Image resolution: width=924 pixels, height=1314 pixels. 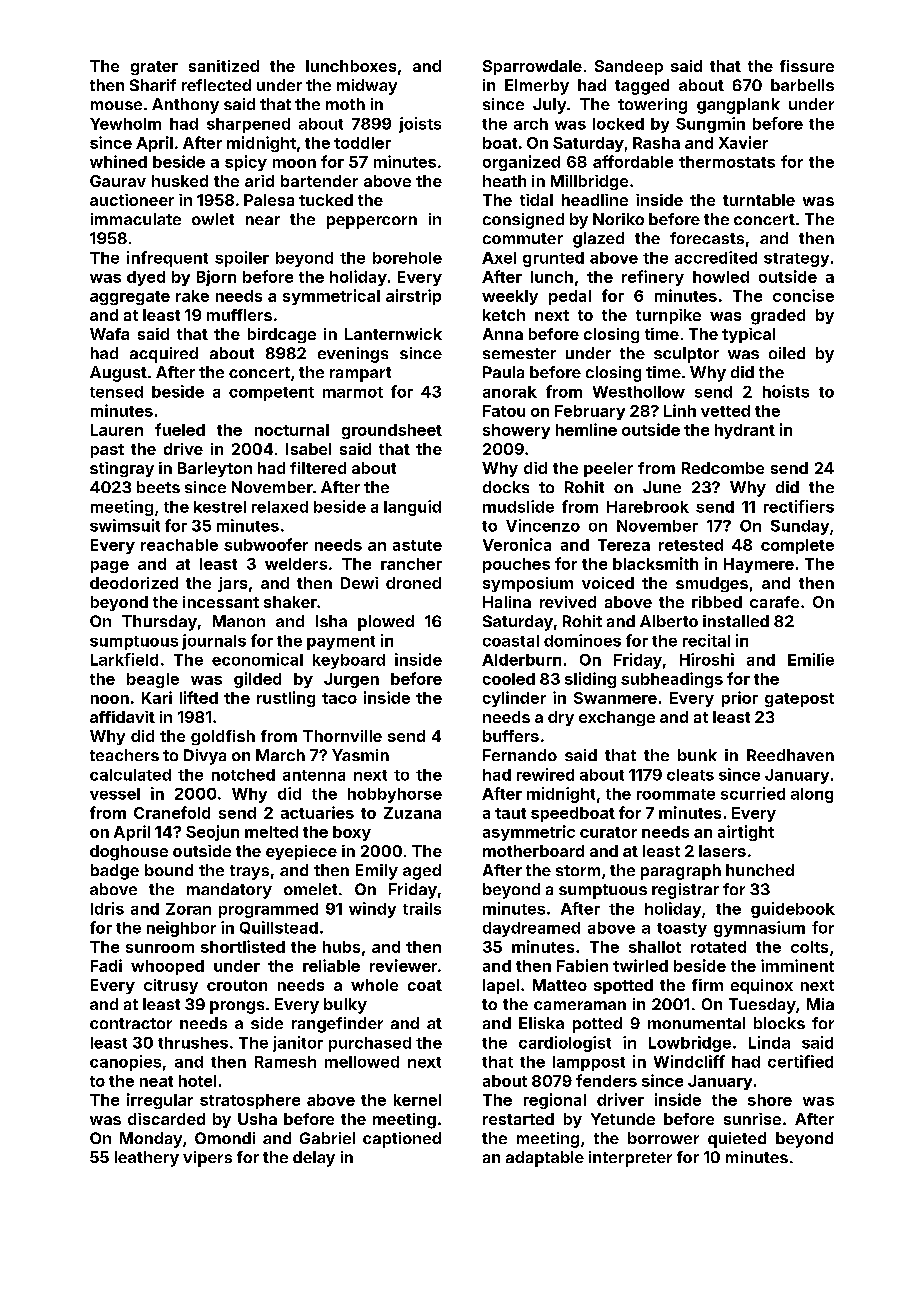 I want to click on melted, so click(x=271, y=832).
